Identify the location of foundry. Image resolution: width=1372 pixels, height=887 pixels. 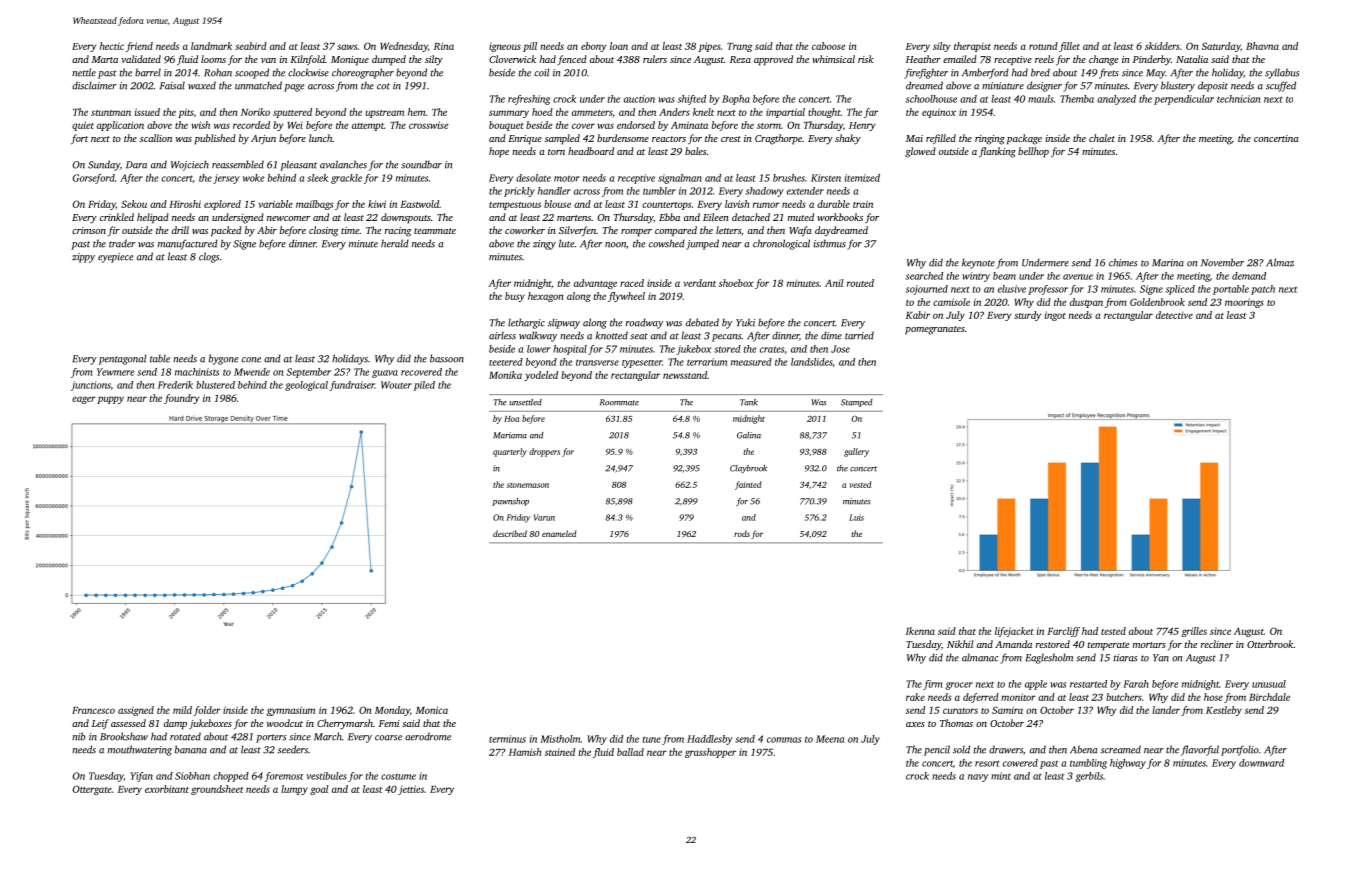
(182, 399).
